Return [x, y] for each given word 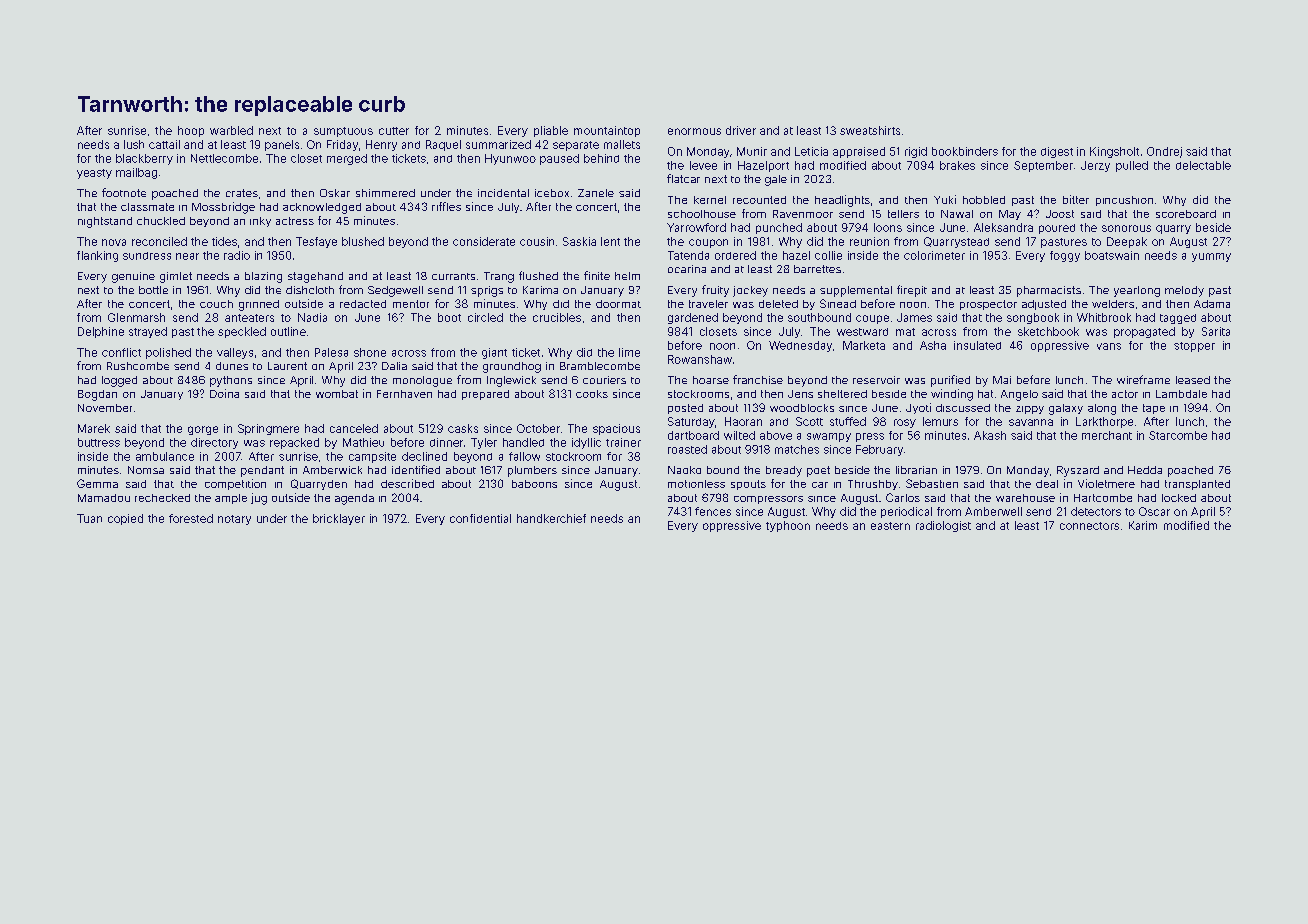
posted [685, 409]
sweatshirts [870, 130]
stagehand [315, 277]
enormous [694, 131]
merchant [1107, 435]
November [105, 408]
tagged [1178, 319]
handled [523, 442]
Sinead [838, 303]
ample [231, 499]
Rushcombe [138, 366]
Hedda [1145, 470]
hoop [191, 131]
